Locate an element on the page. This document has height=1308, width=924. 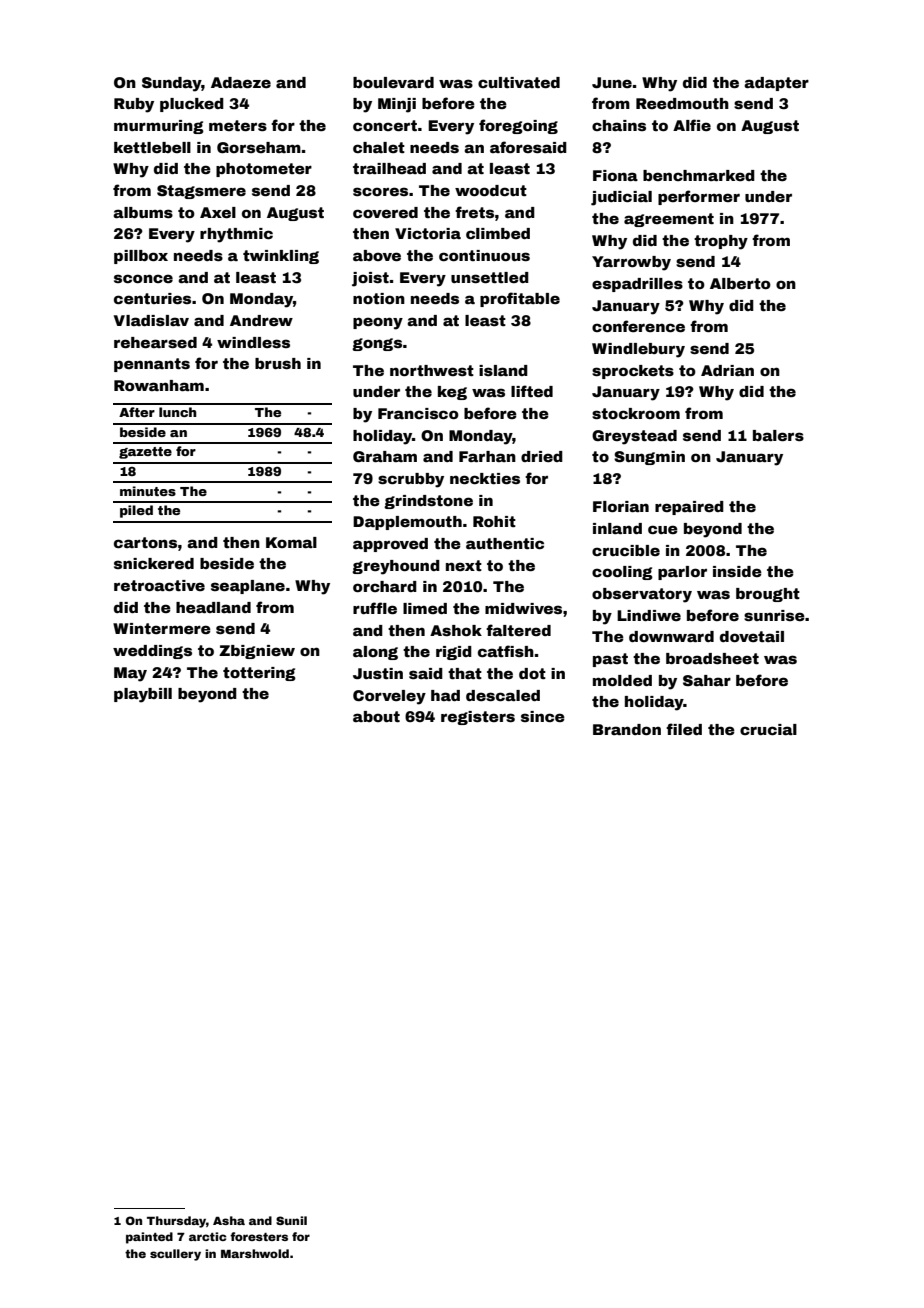
climbed is located at coordinates (498, 233).
